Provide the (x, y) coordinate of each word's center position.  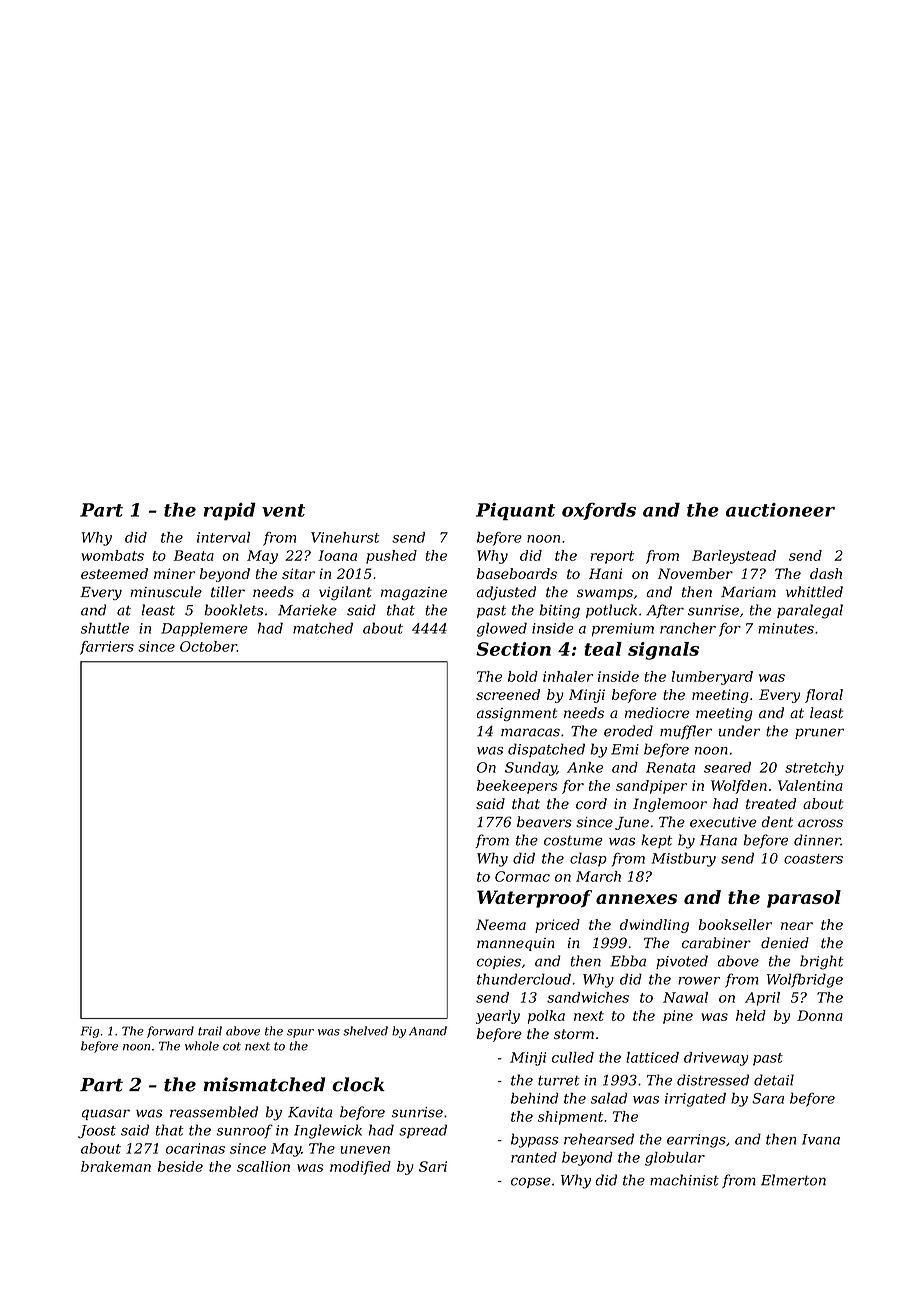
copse (531, 1182)
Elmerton (793, 1180)
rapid (230, 511)
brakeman (116, 1166)
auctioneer (780, 510)
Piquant (515, 512)
